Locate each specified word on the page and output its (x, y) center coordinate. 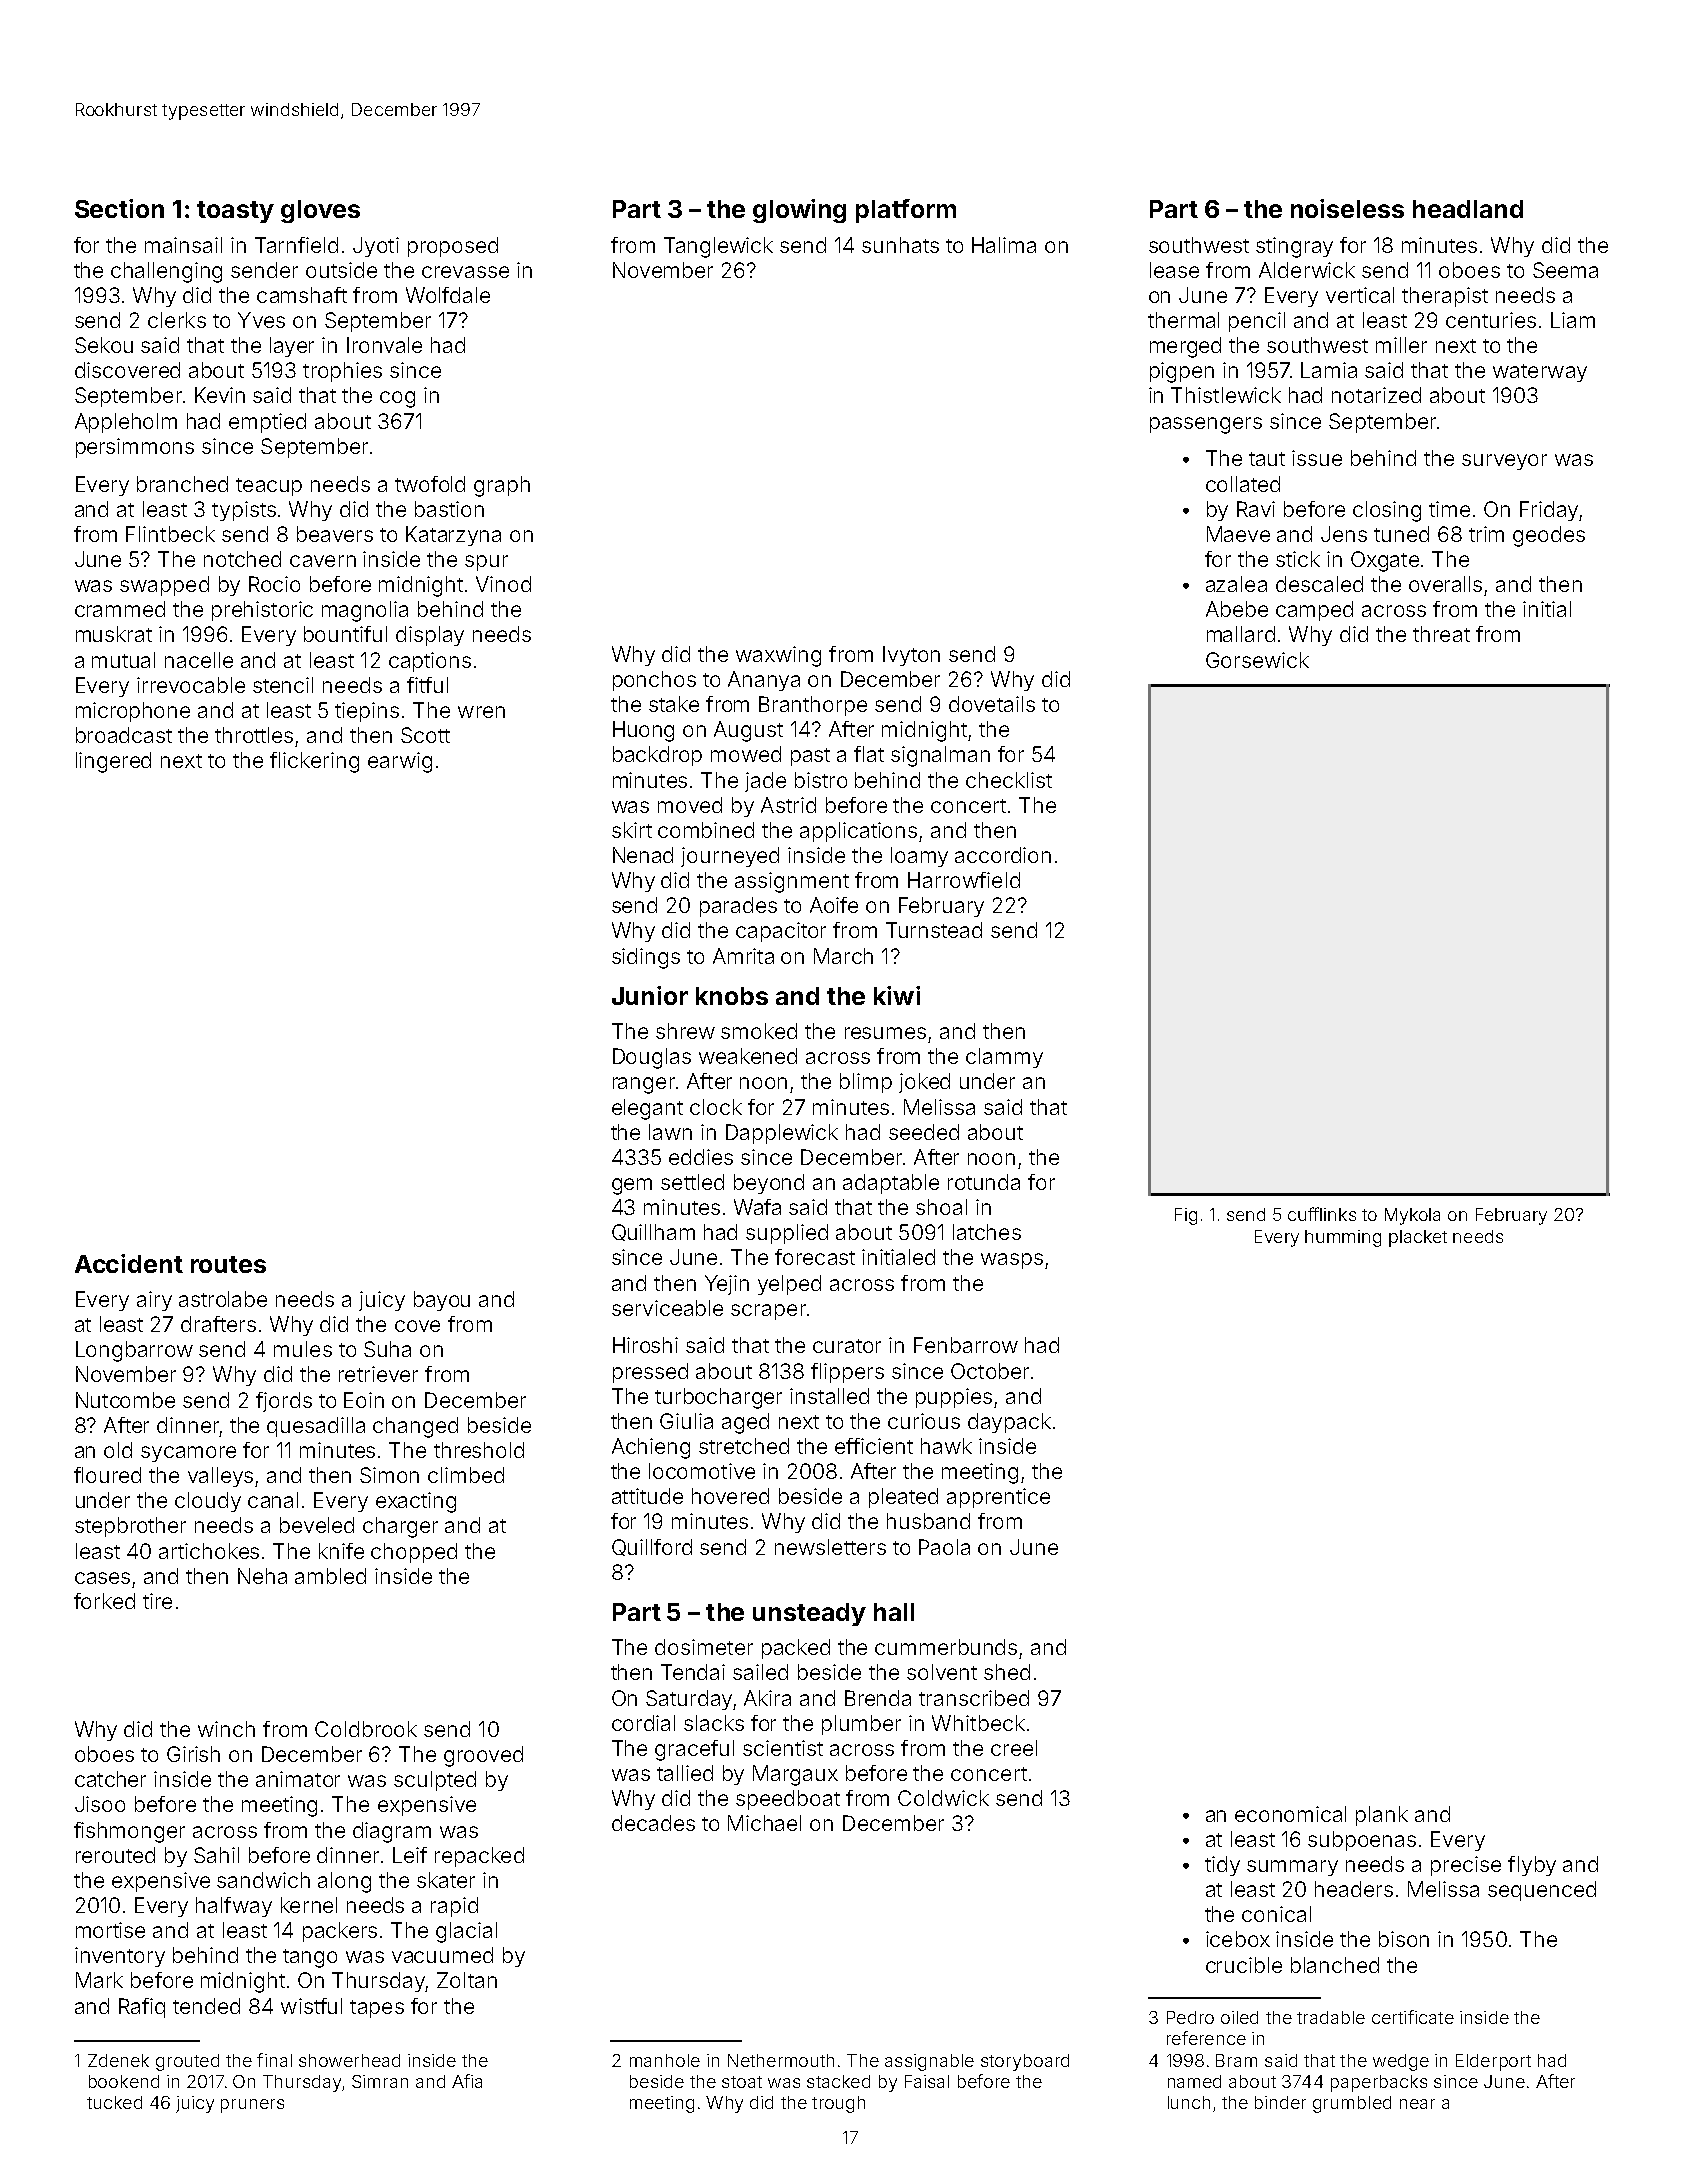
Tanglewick (718, 247)
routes (228, 1264)
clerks (177, 320)
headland (1468, 209)
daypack (1009, 1423)
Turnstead (934, 930)
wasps (1012, 1261)
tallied (685, 1773)
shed (1007, 1672)
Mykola (1412, 1216)
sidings (646, 958)
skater (446, 1880)
